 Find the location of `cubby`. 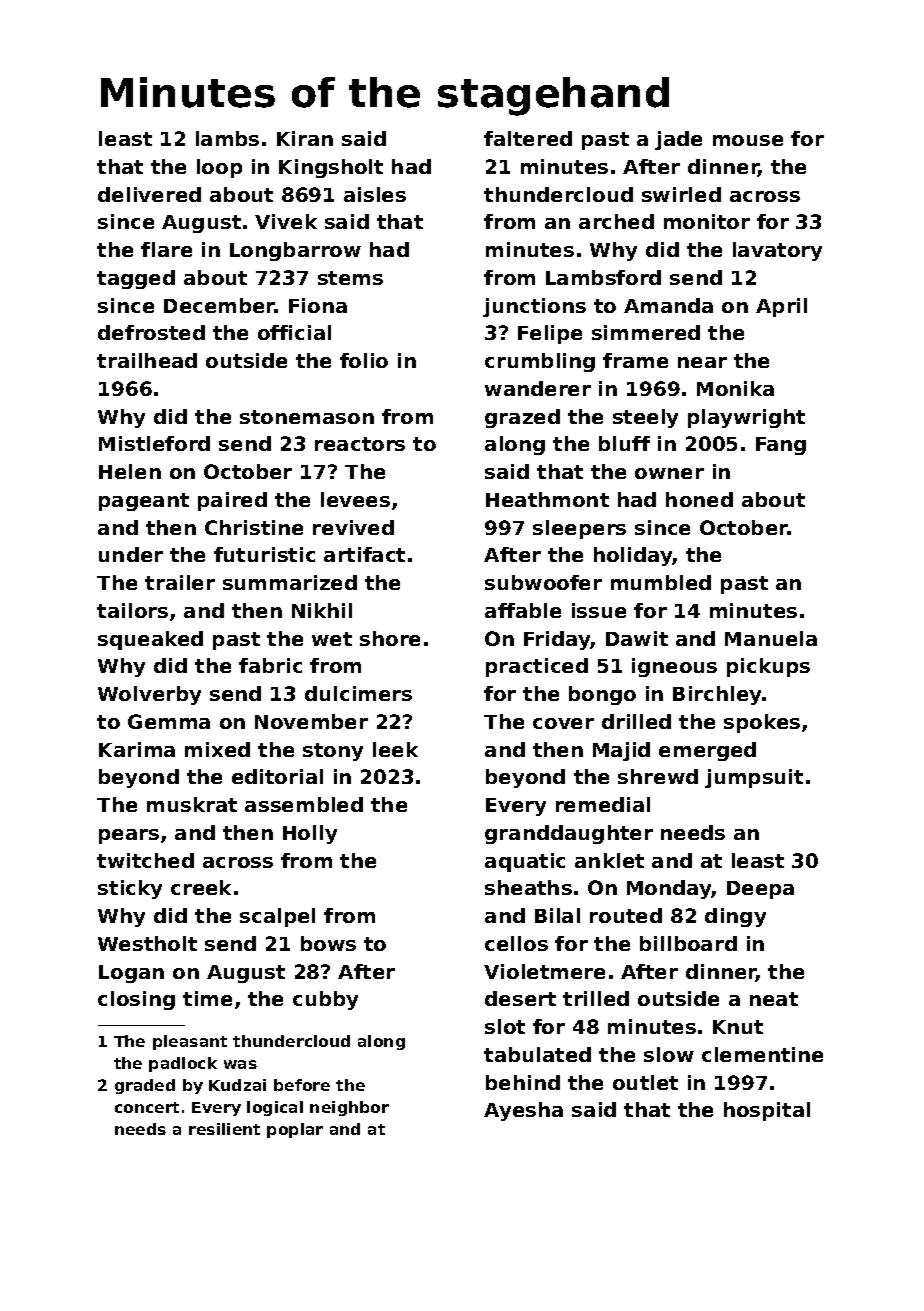

cubby is located at coordinates (325, 1000).
